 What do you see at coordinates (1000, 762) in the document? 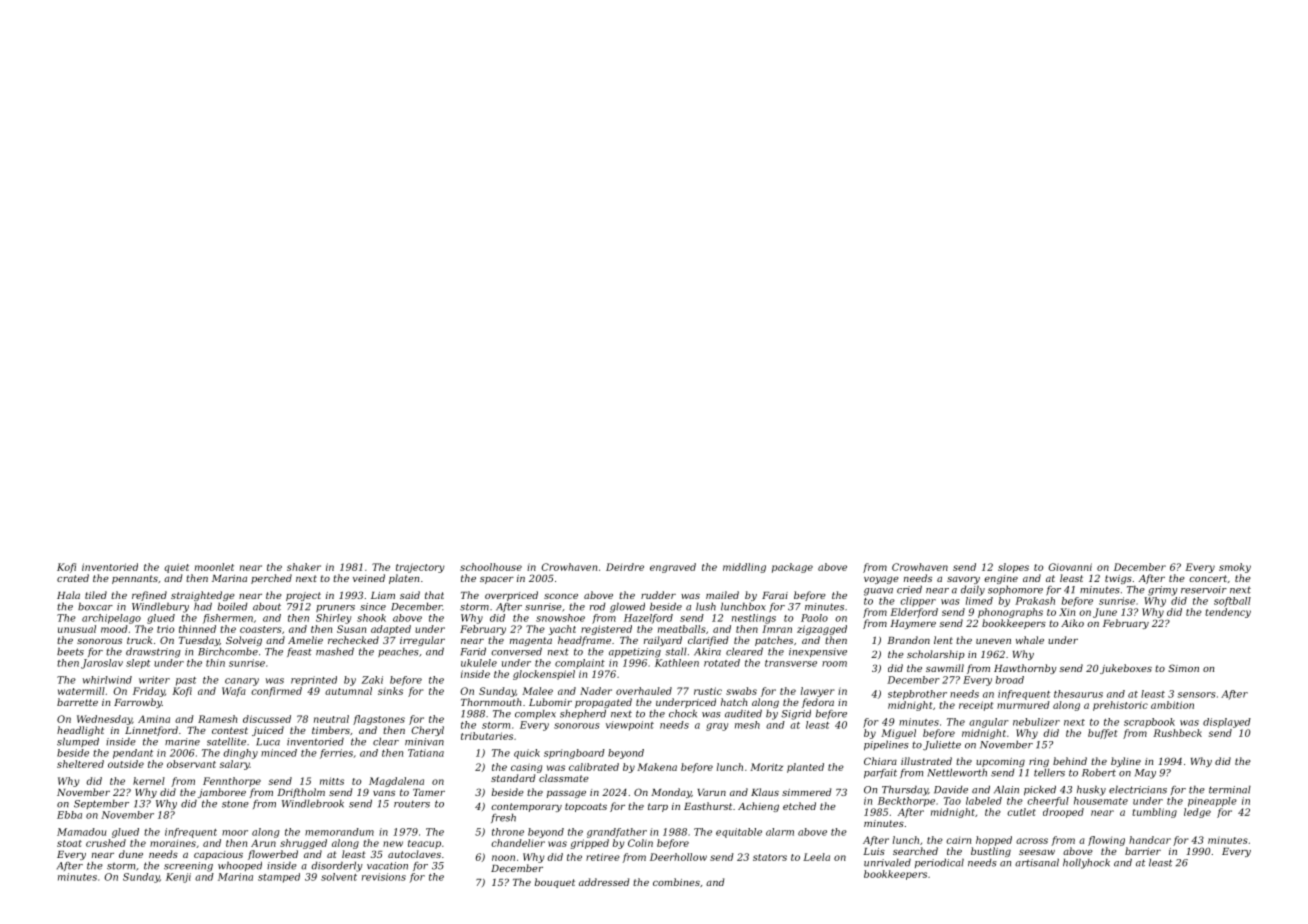
I see `upcoming` at bounding box center [1000, 762].
